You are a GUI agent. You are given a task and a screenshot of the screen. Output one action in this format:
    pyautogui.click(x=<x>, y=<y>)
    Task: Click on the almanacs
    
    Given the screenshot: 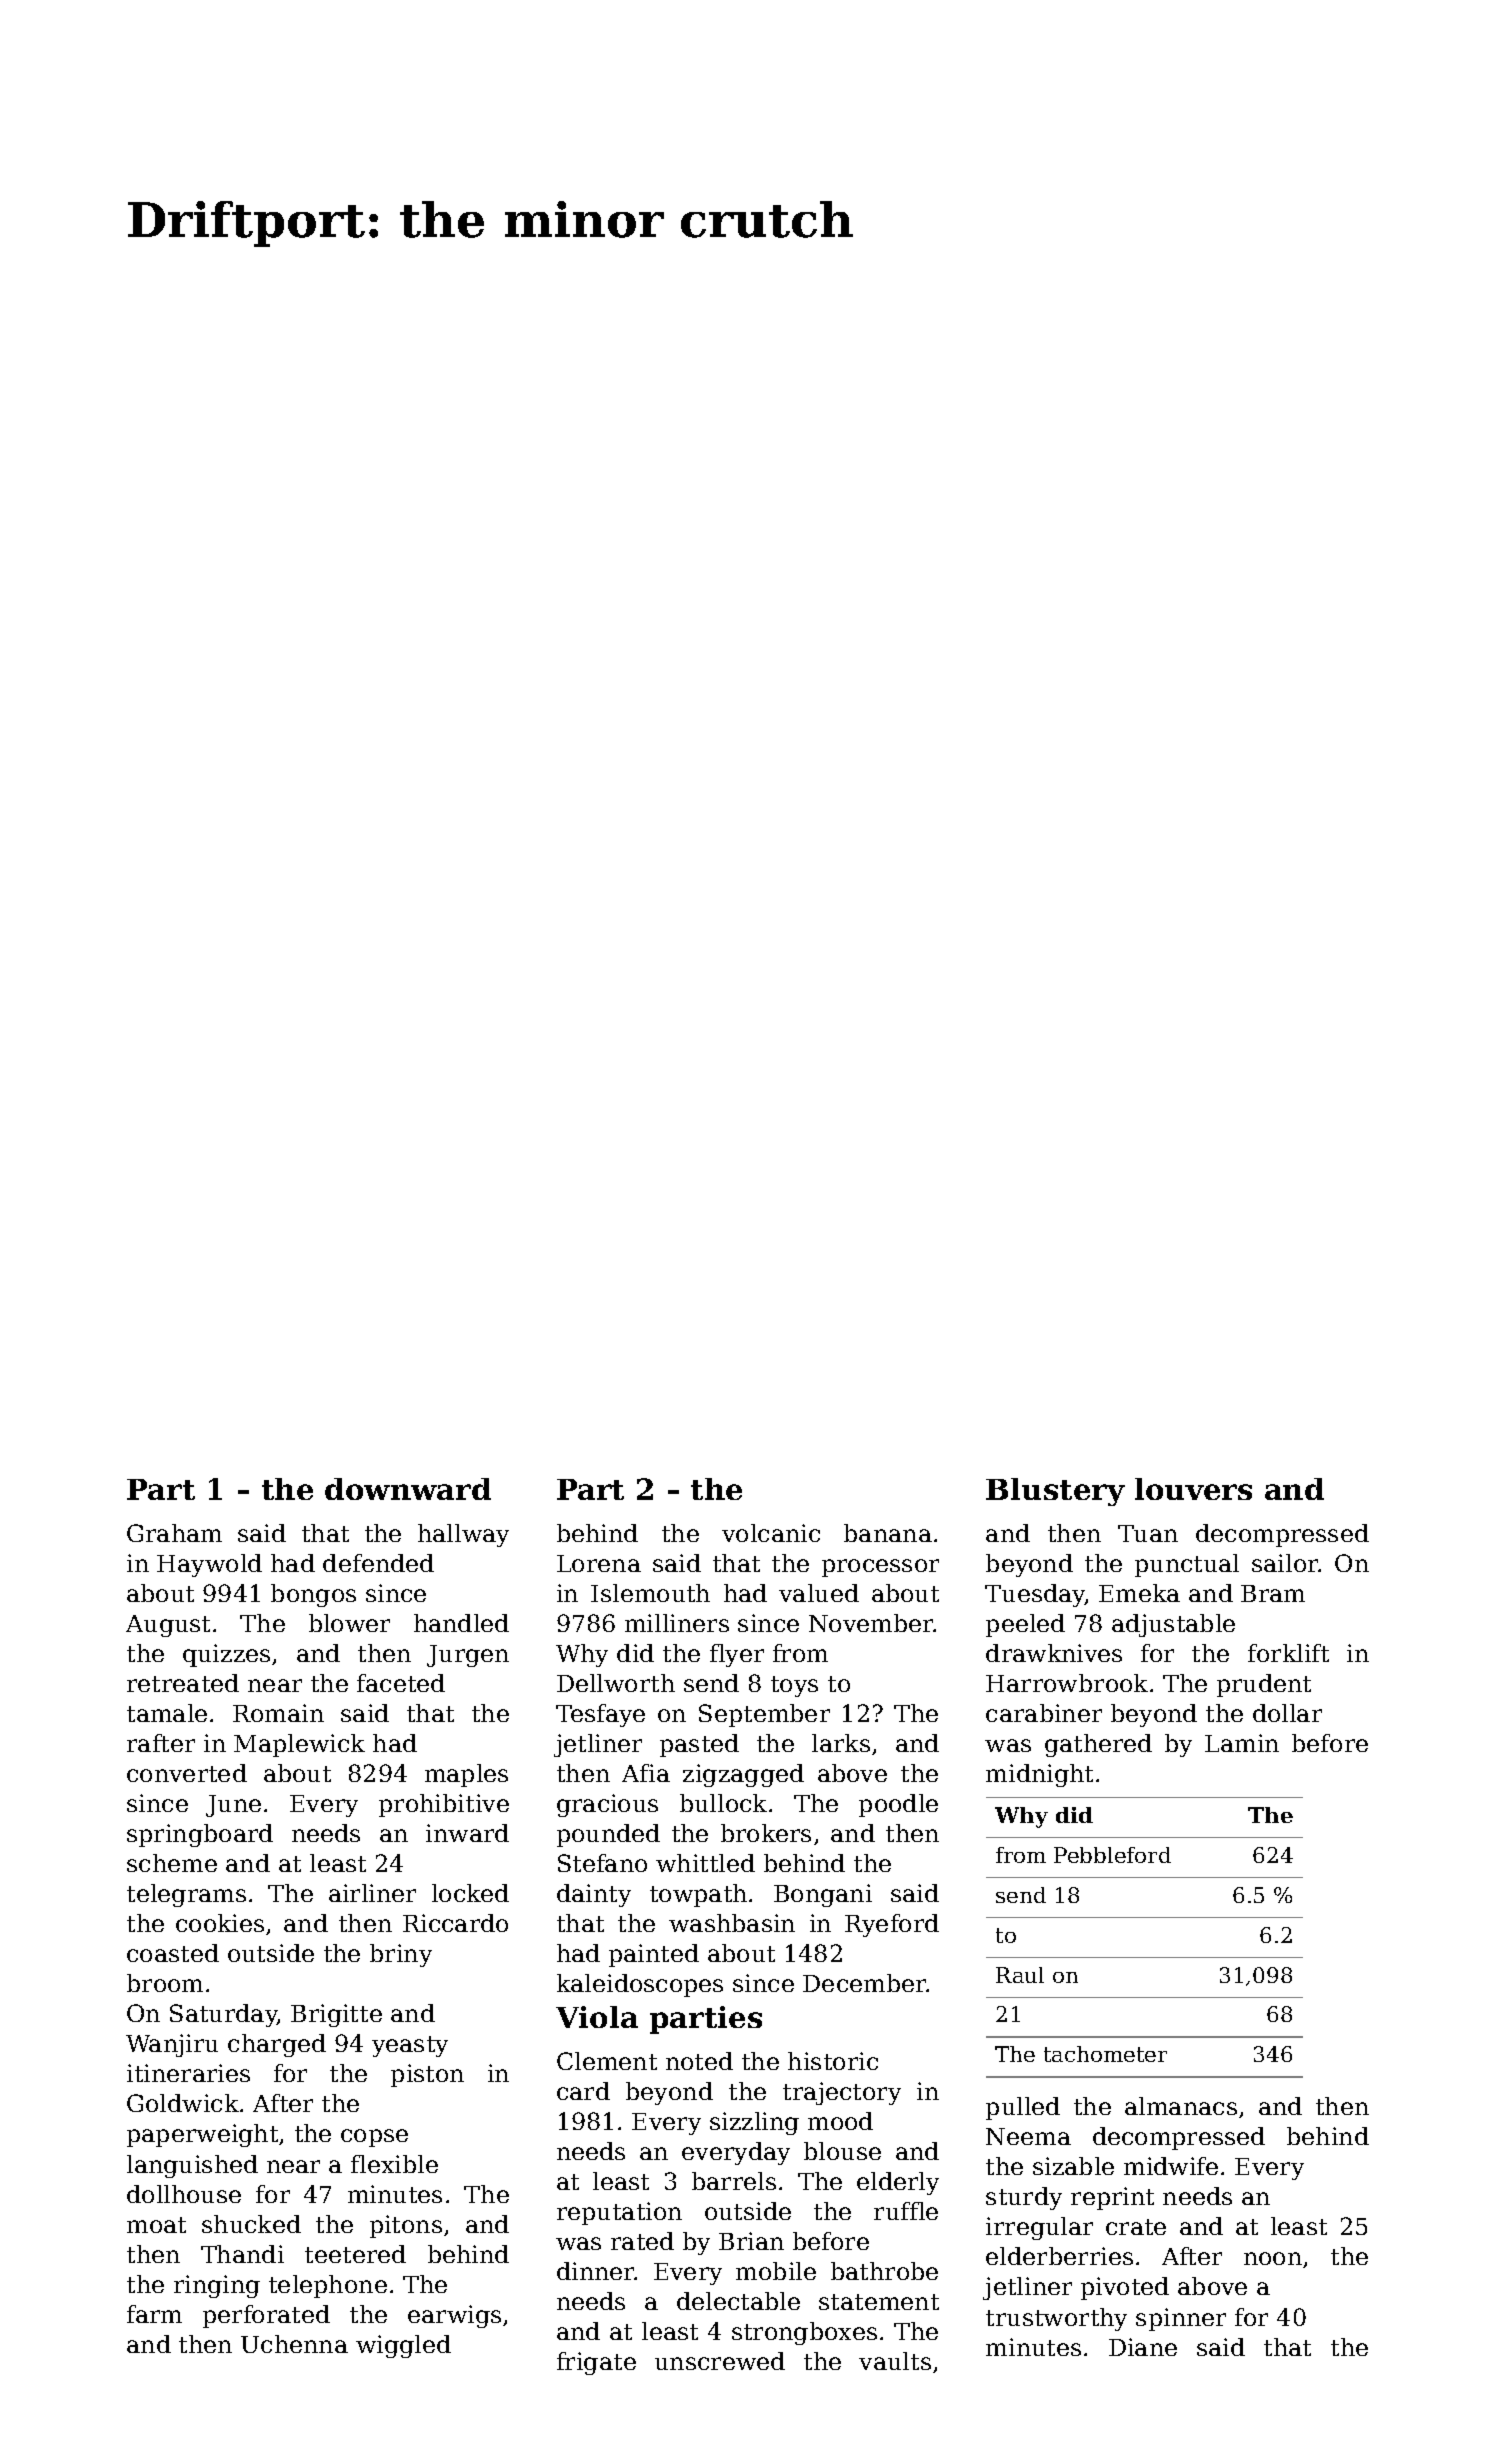 What is the action you would take?
    pyautogui.click(x=1181, y=2106)
